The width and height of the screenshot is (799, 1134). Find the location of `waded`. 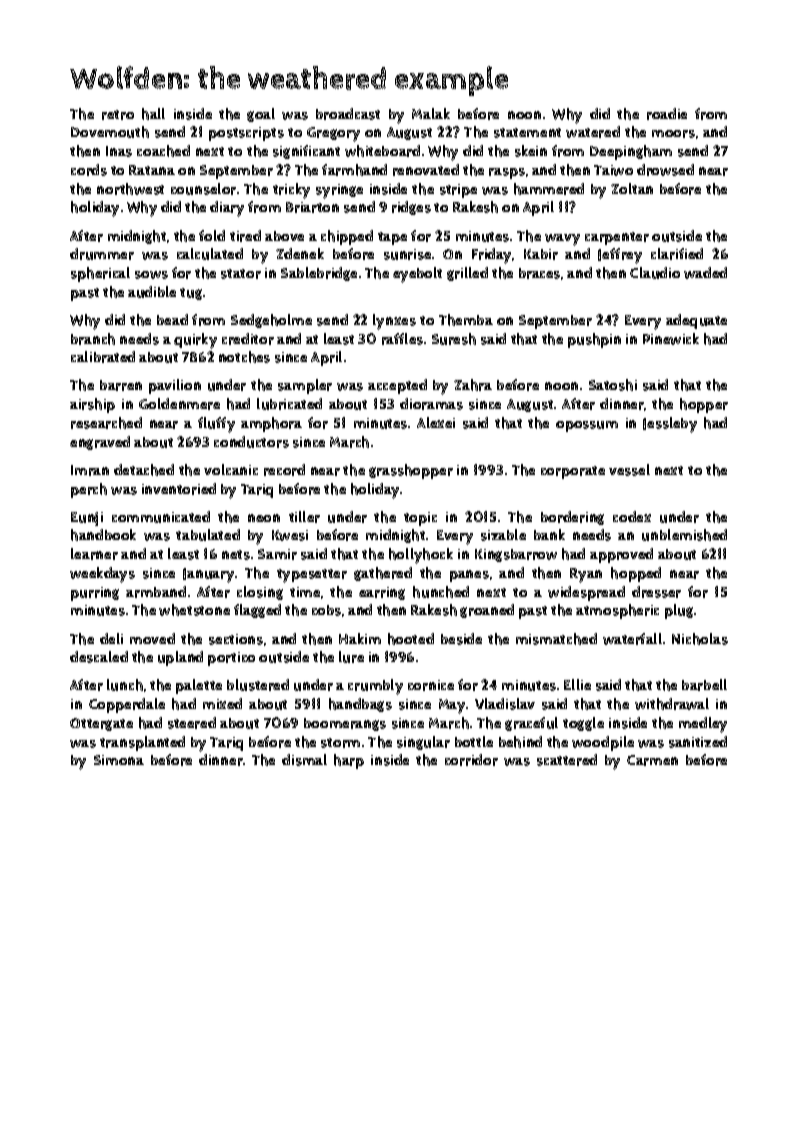

waded is located at coordinates (705, 273).
